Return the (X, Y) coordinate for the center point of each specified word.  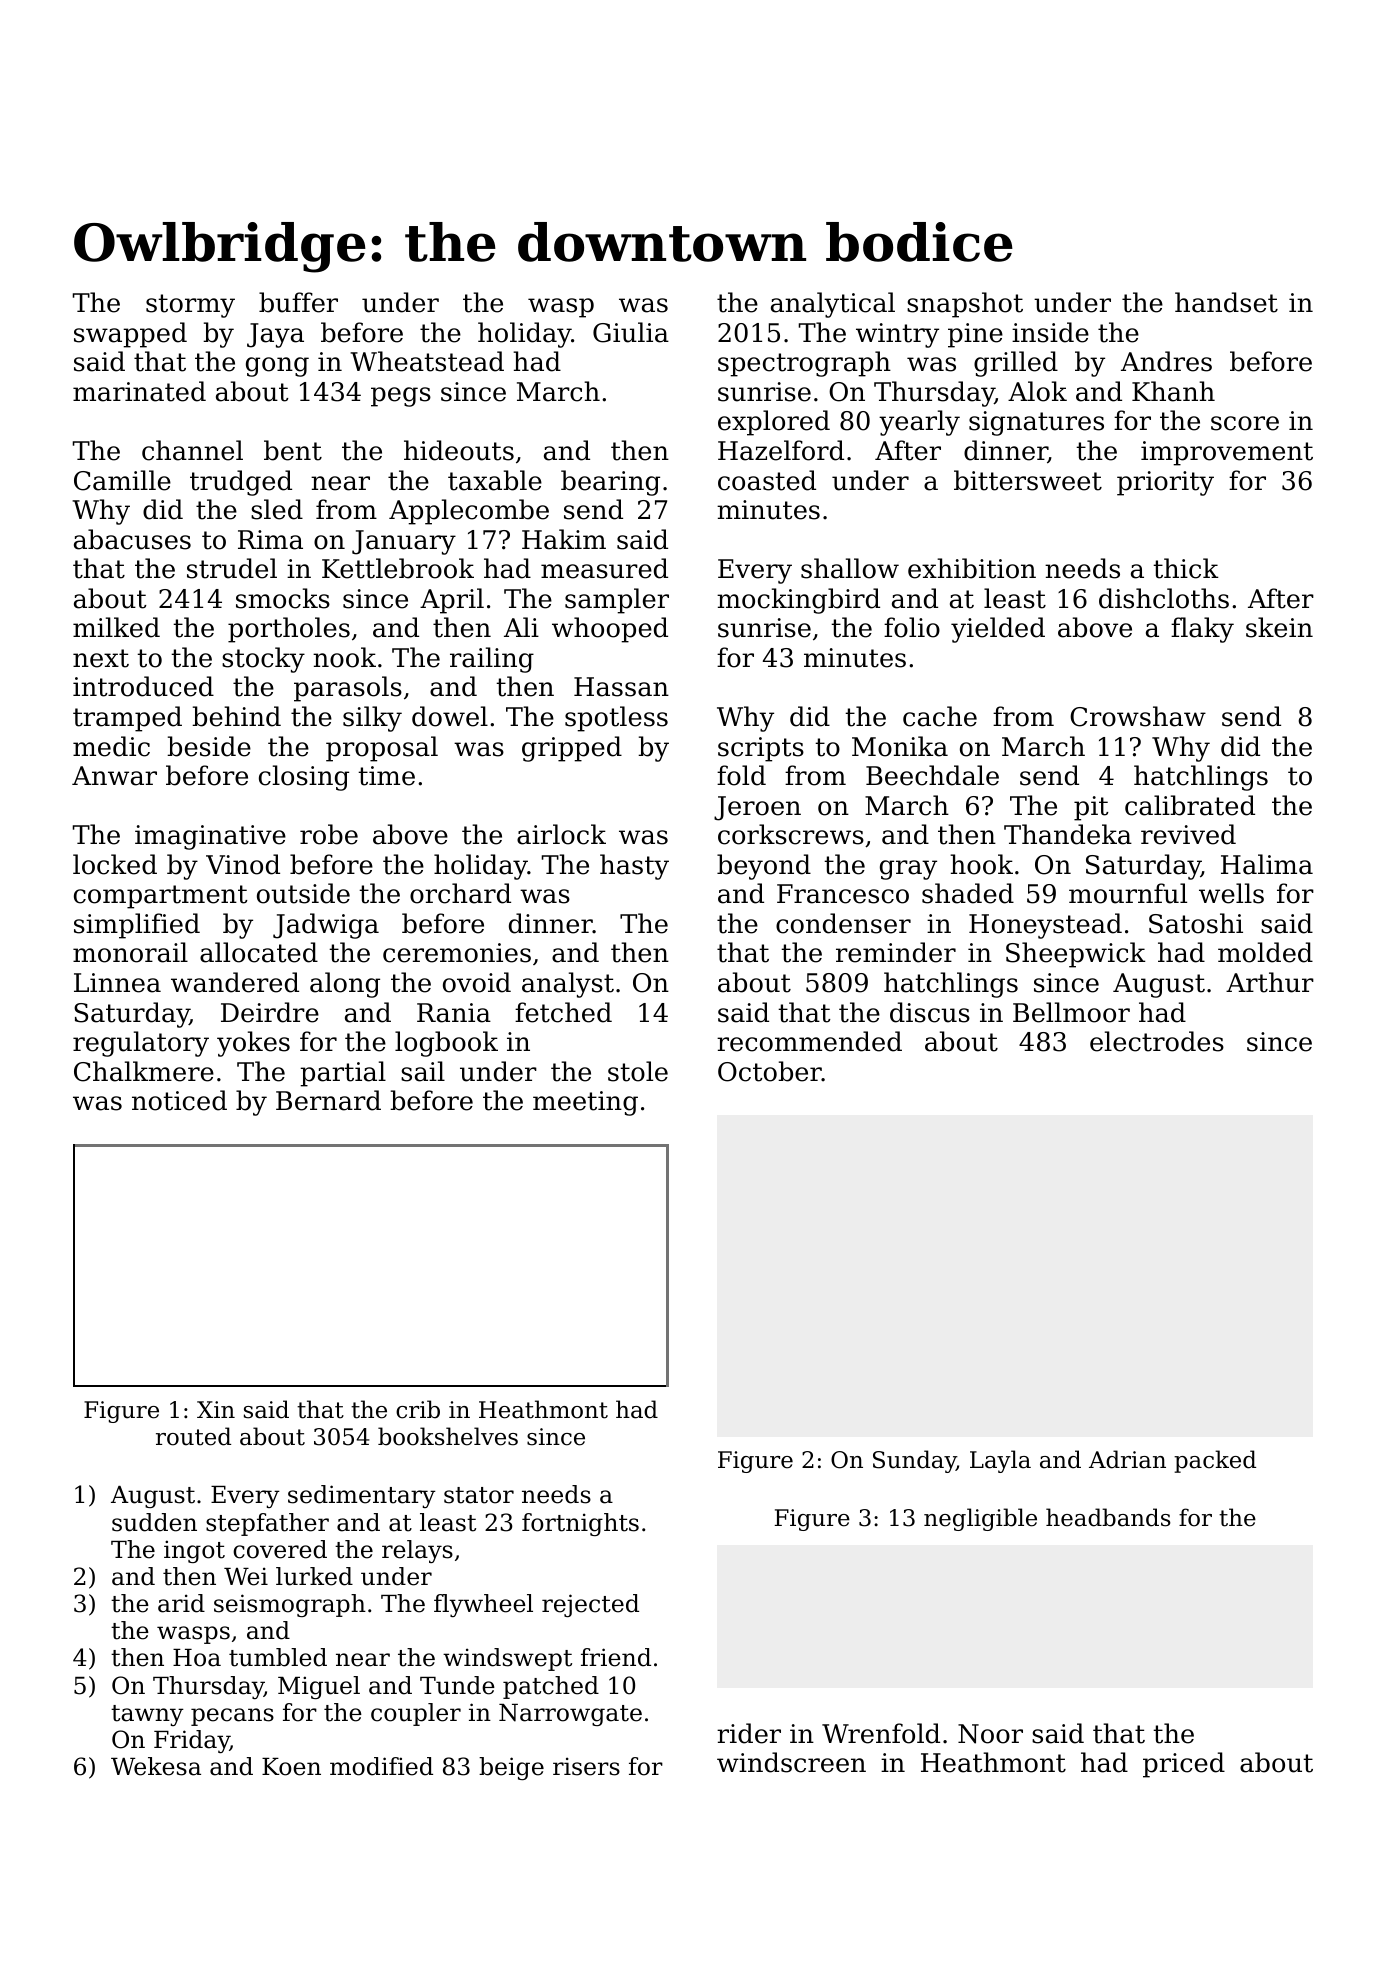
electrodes (1157, 1041)
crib (418, 1409)
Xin (216, 1409)
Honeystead (1045, 926)
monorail (130, 952)
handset (1226, 302)
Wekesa (156, 1766)
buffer (298, 302)
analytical (833, 305)
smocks (283, 598)
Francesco (843, 894)
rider (749, 1733)
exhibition (972, 568)
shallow (850, 568)
